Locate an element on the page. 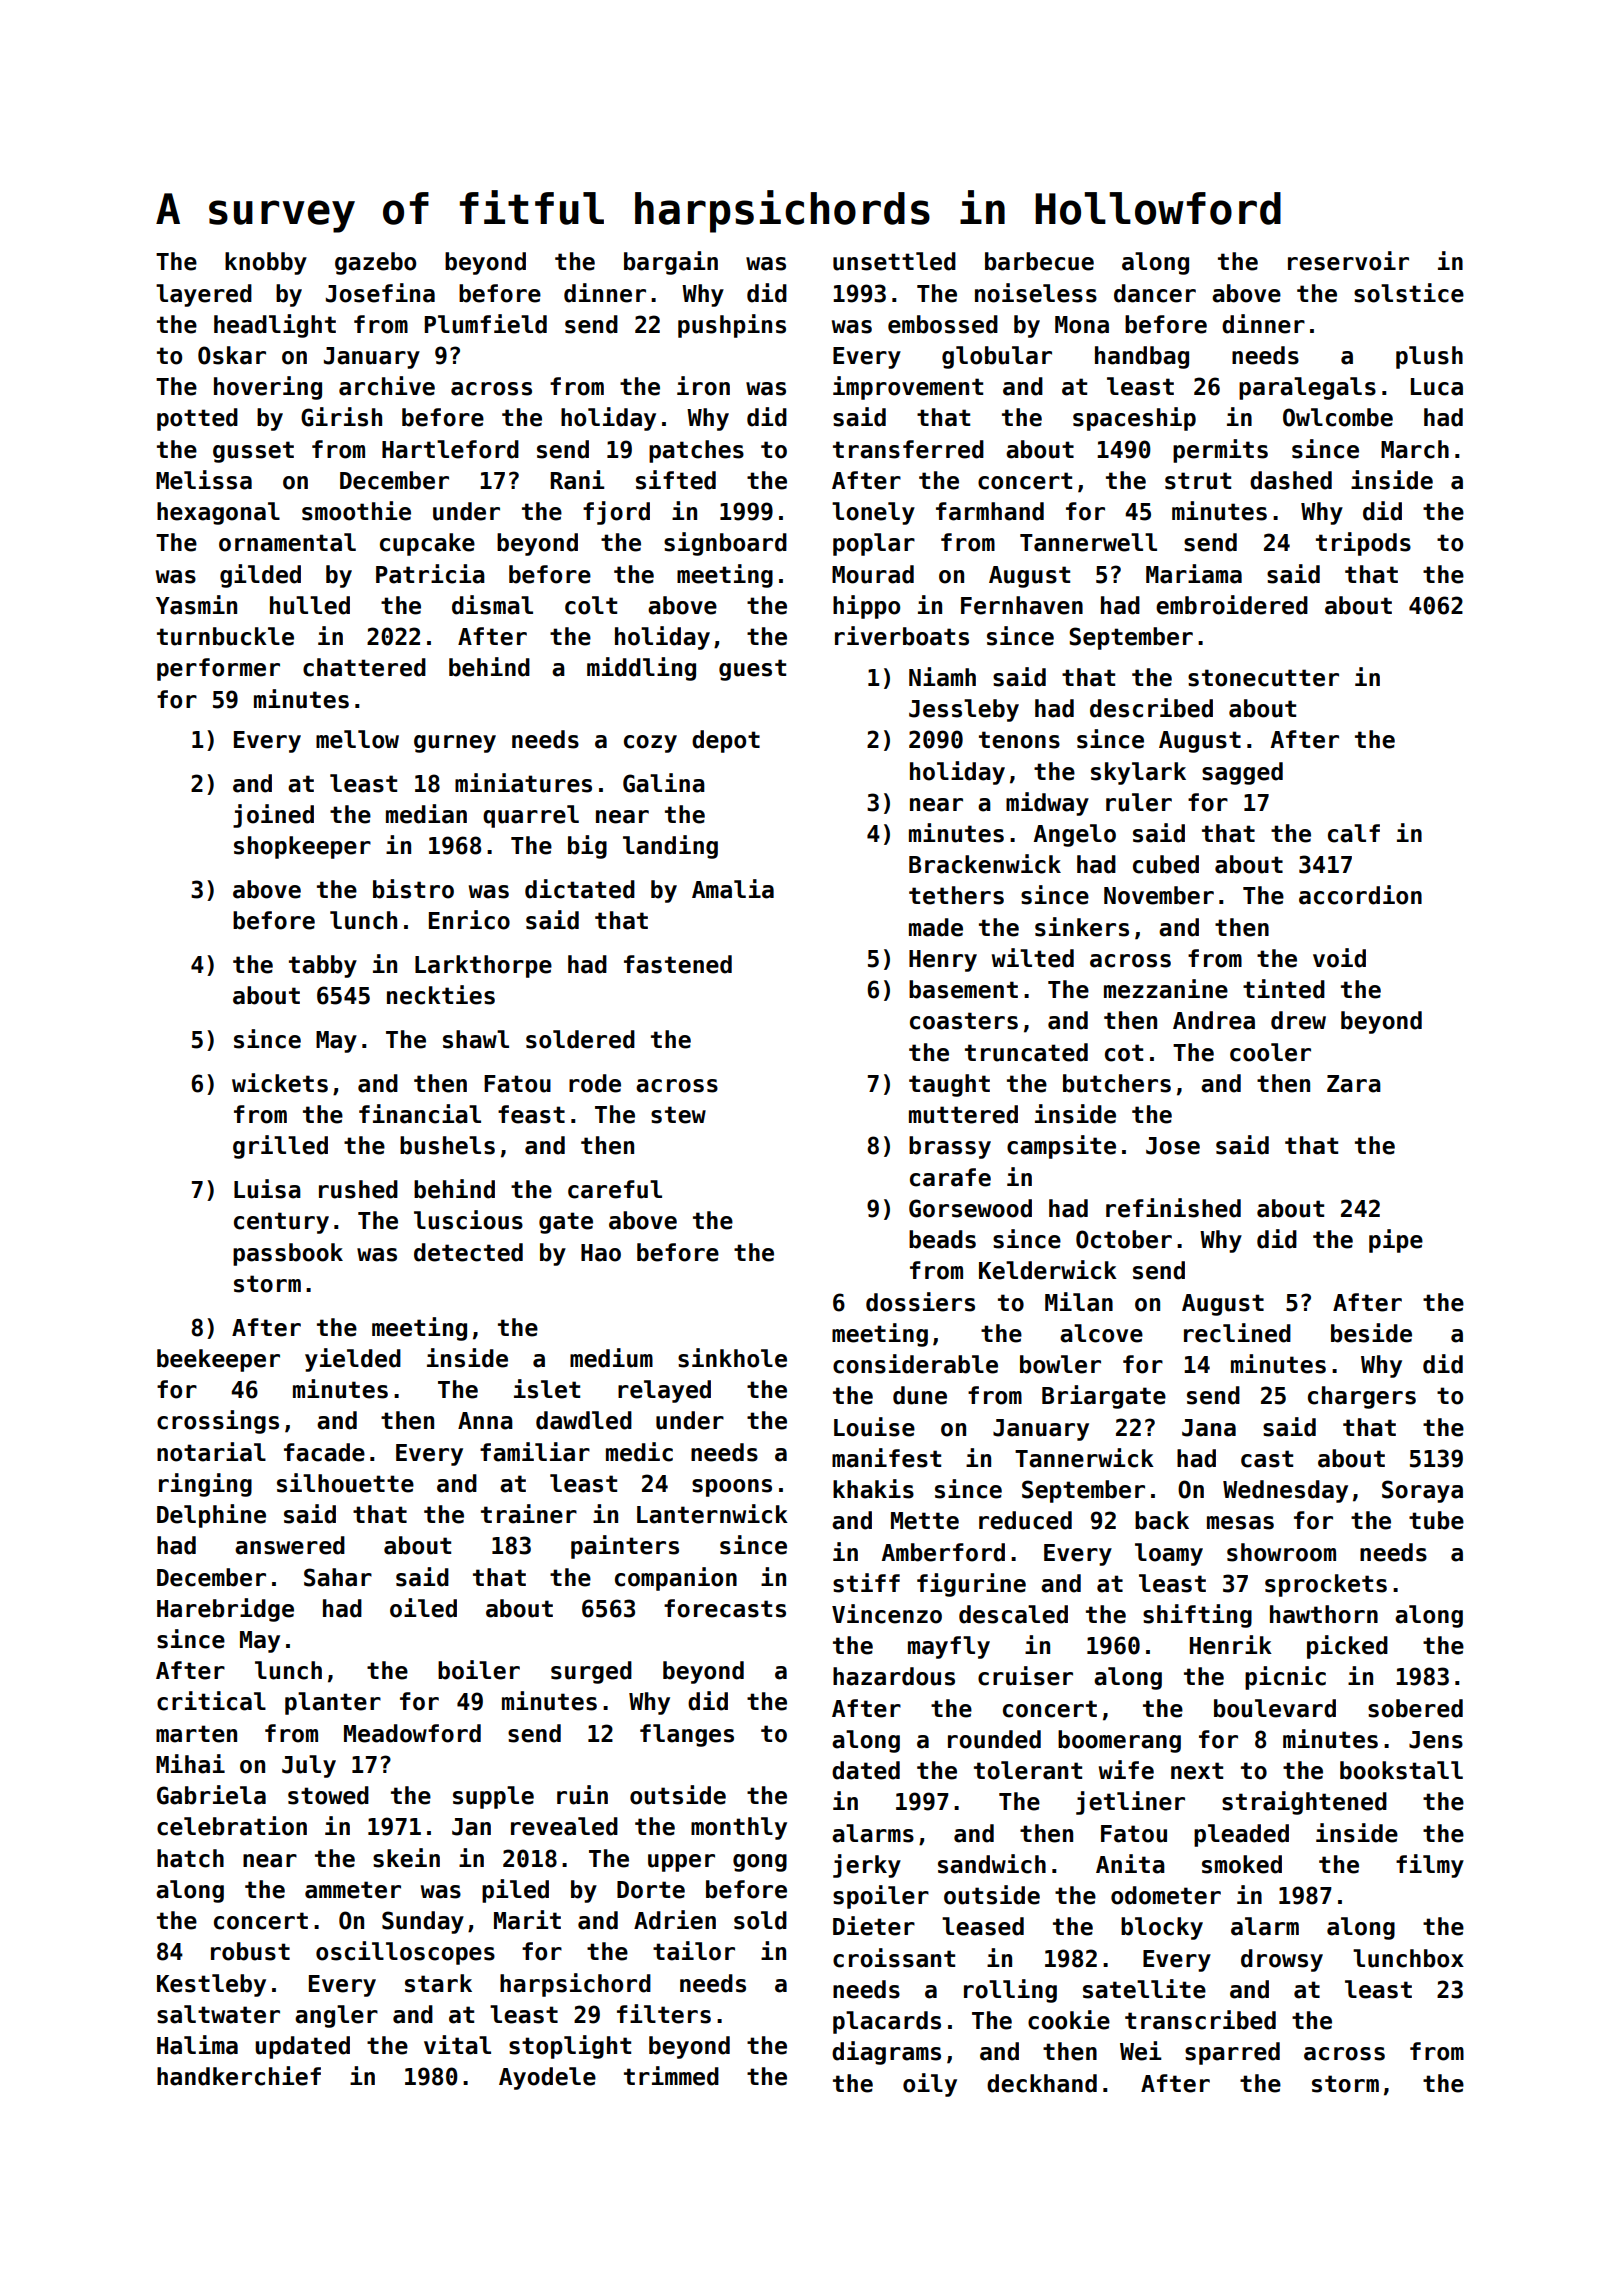  filmy is located at coordinates (1430, 1866).
